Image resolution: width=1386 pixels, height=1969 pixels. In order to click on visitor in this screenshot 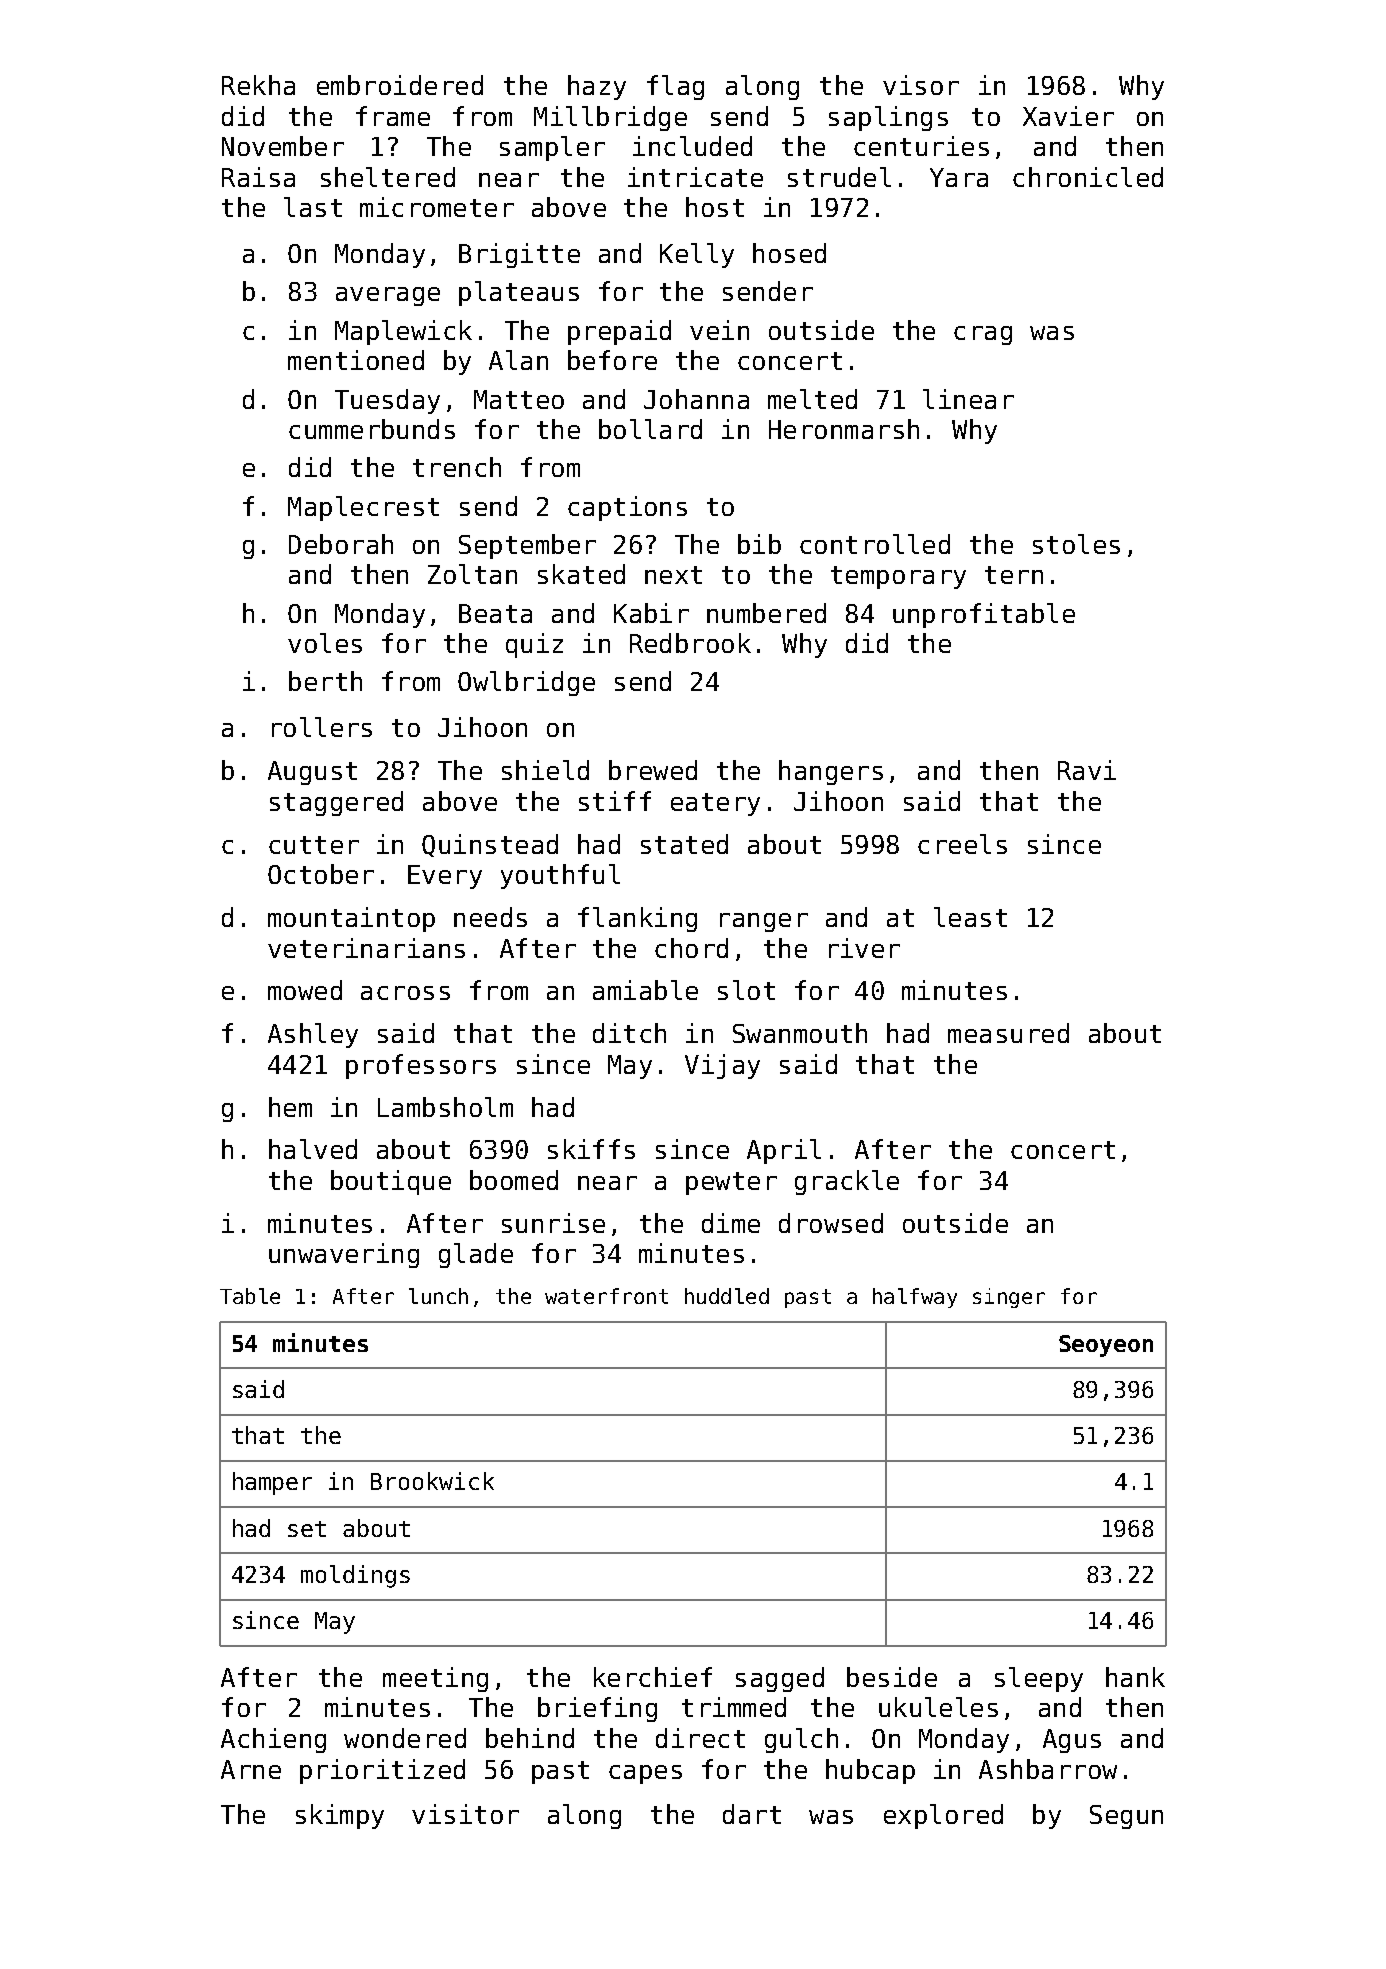, I will do `click(465, 1814)`.
